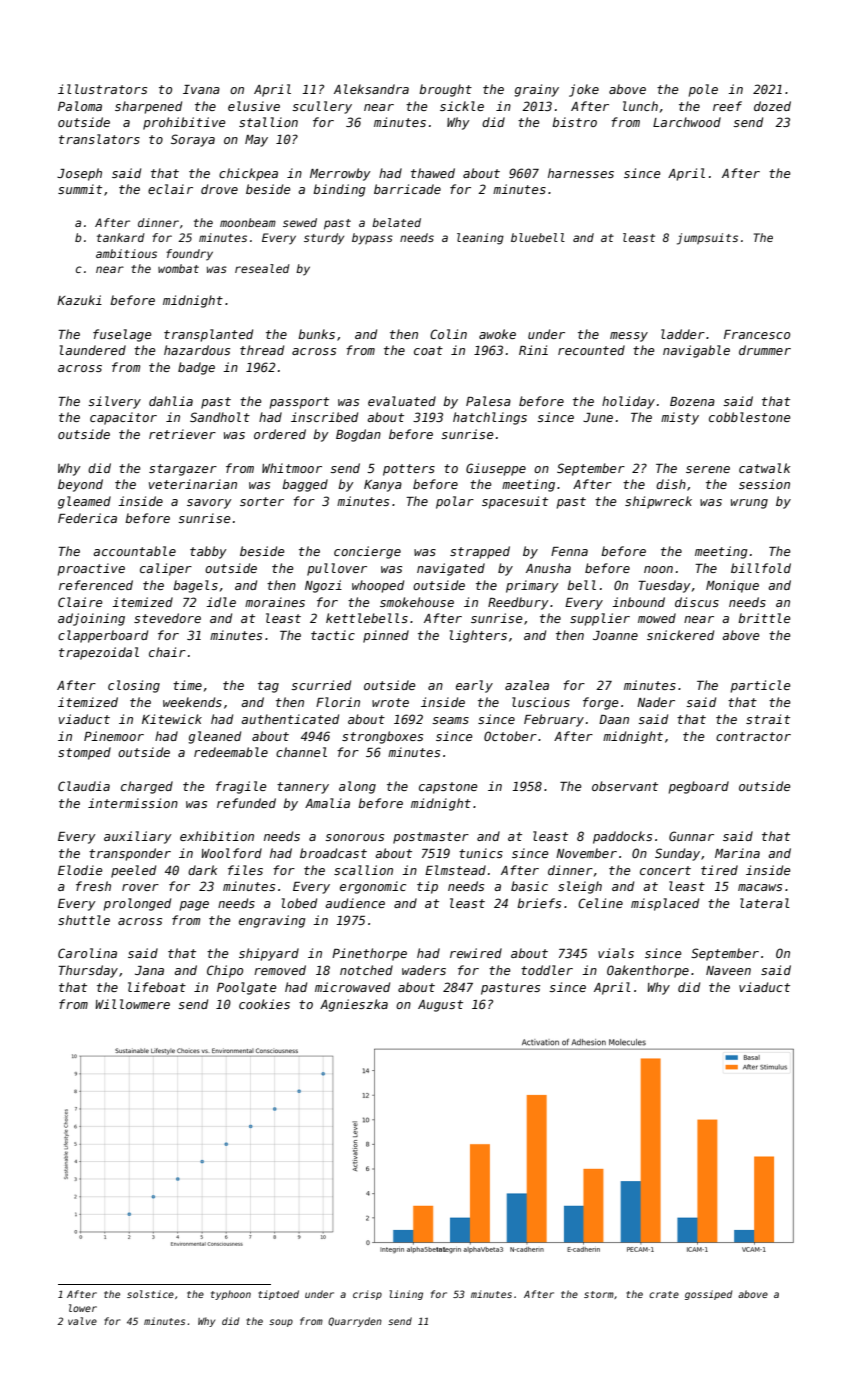  I want to click on Kazuki, so click(79, 300).
